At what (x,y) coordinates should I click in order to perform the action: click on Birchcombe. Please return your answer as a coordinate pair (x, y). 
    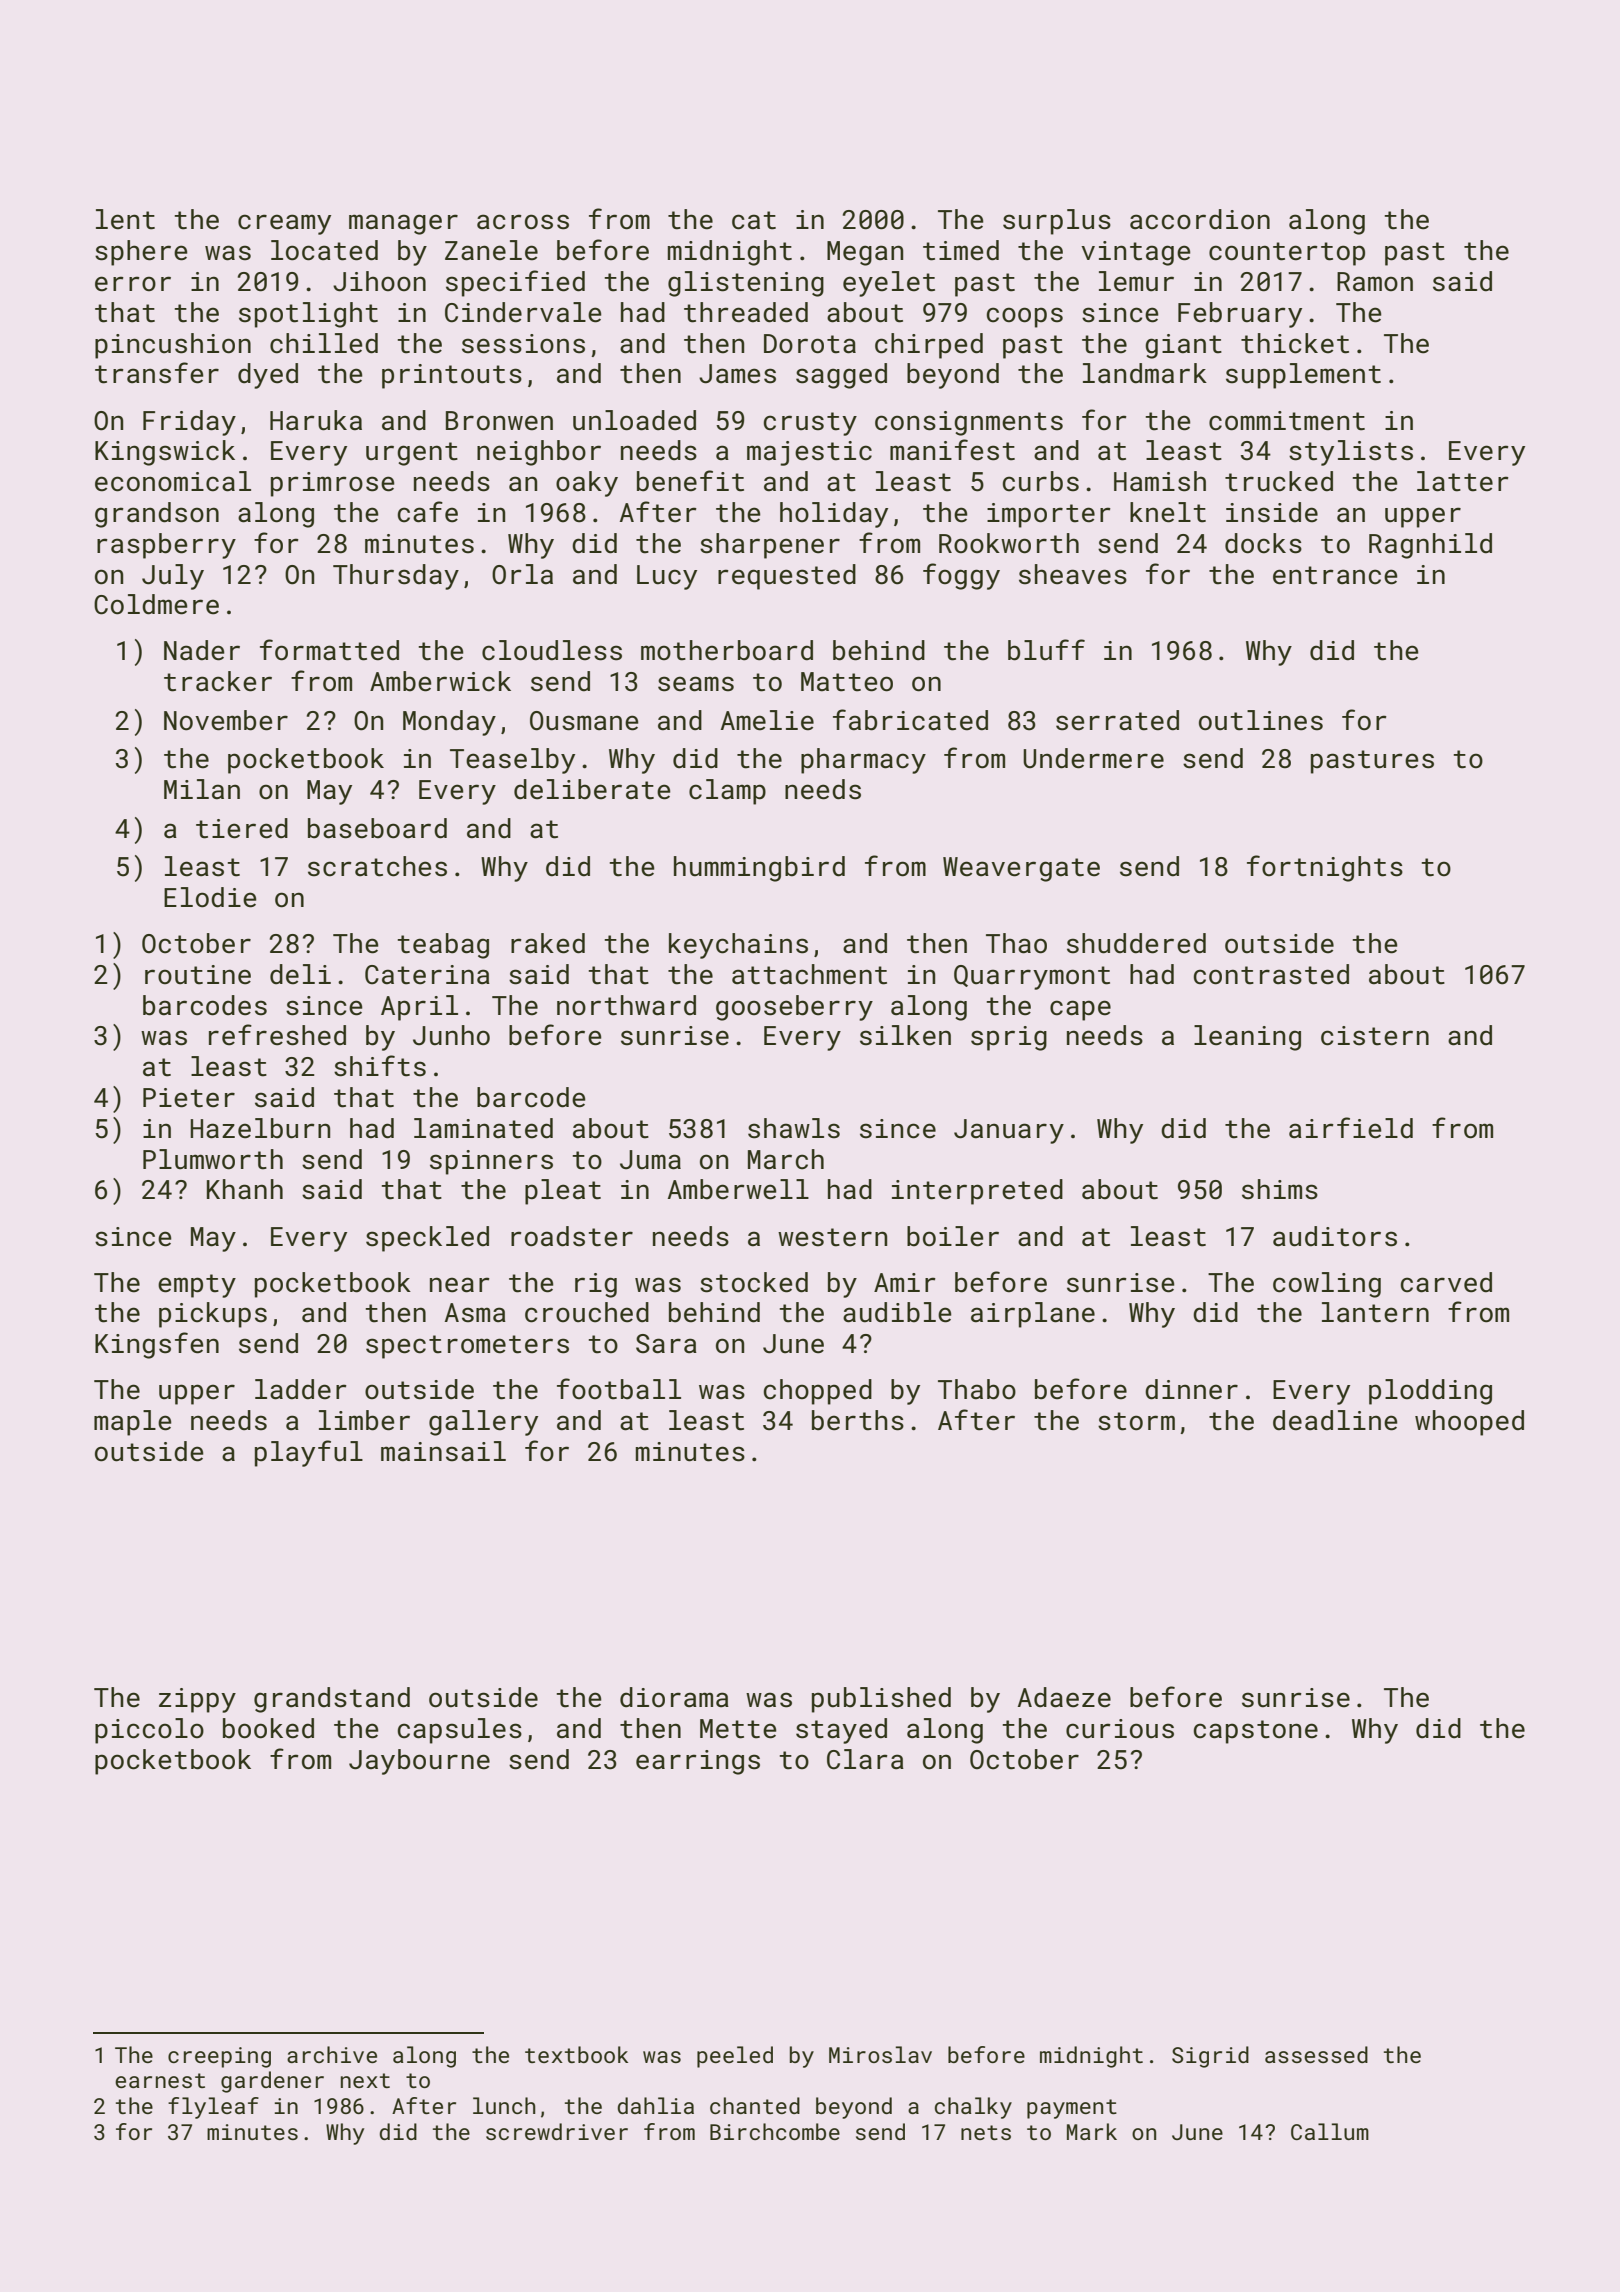
    Looking at the image, I should click on (775, 2131).
